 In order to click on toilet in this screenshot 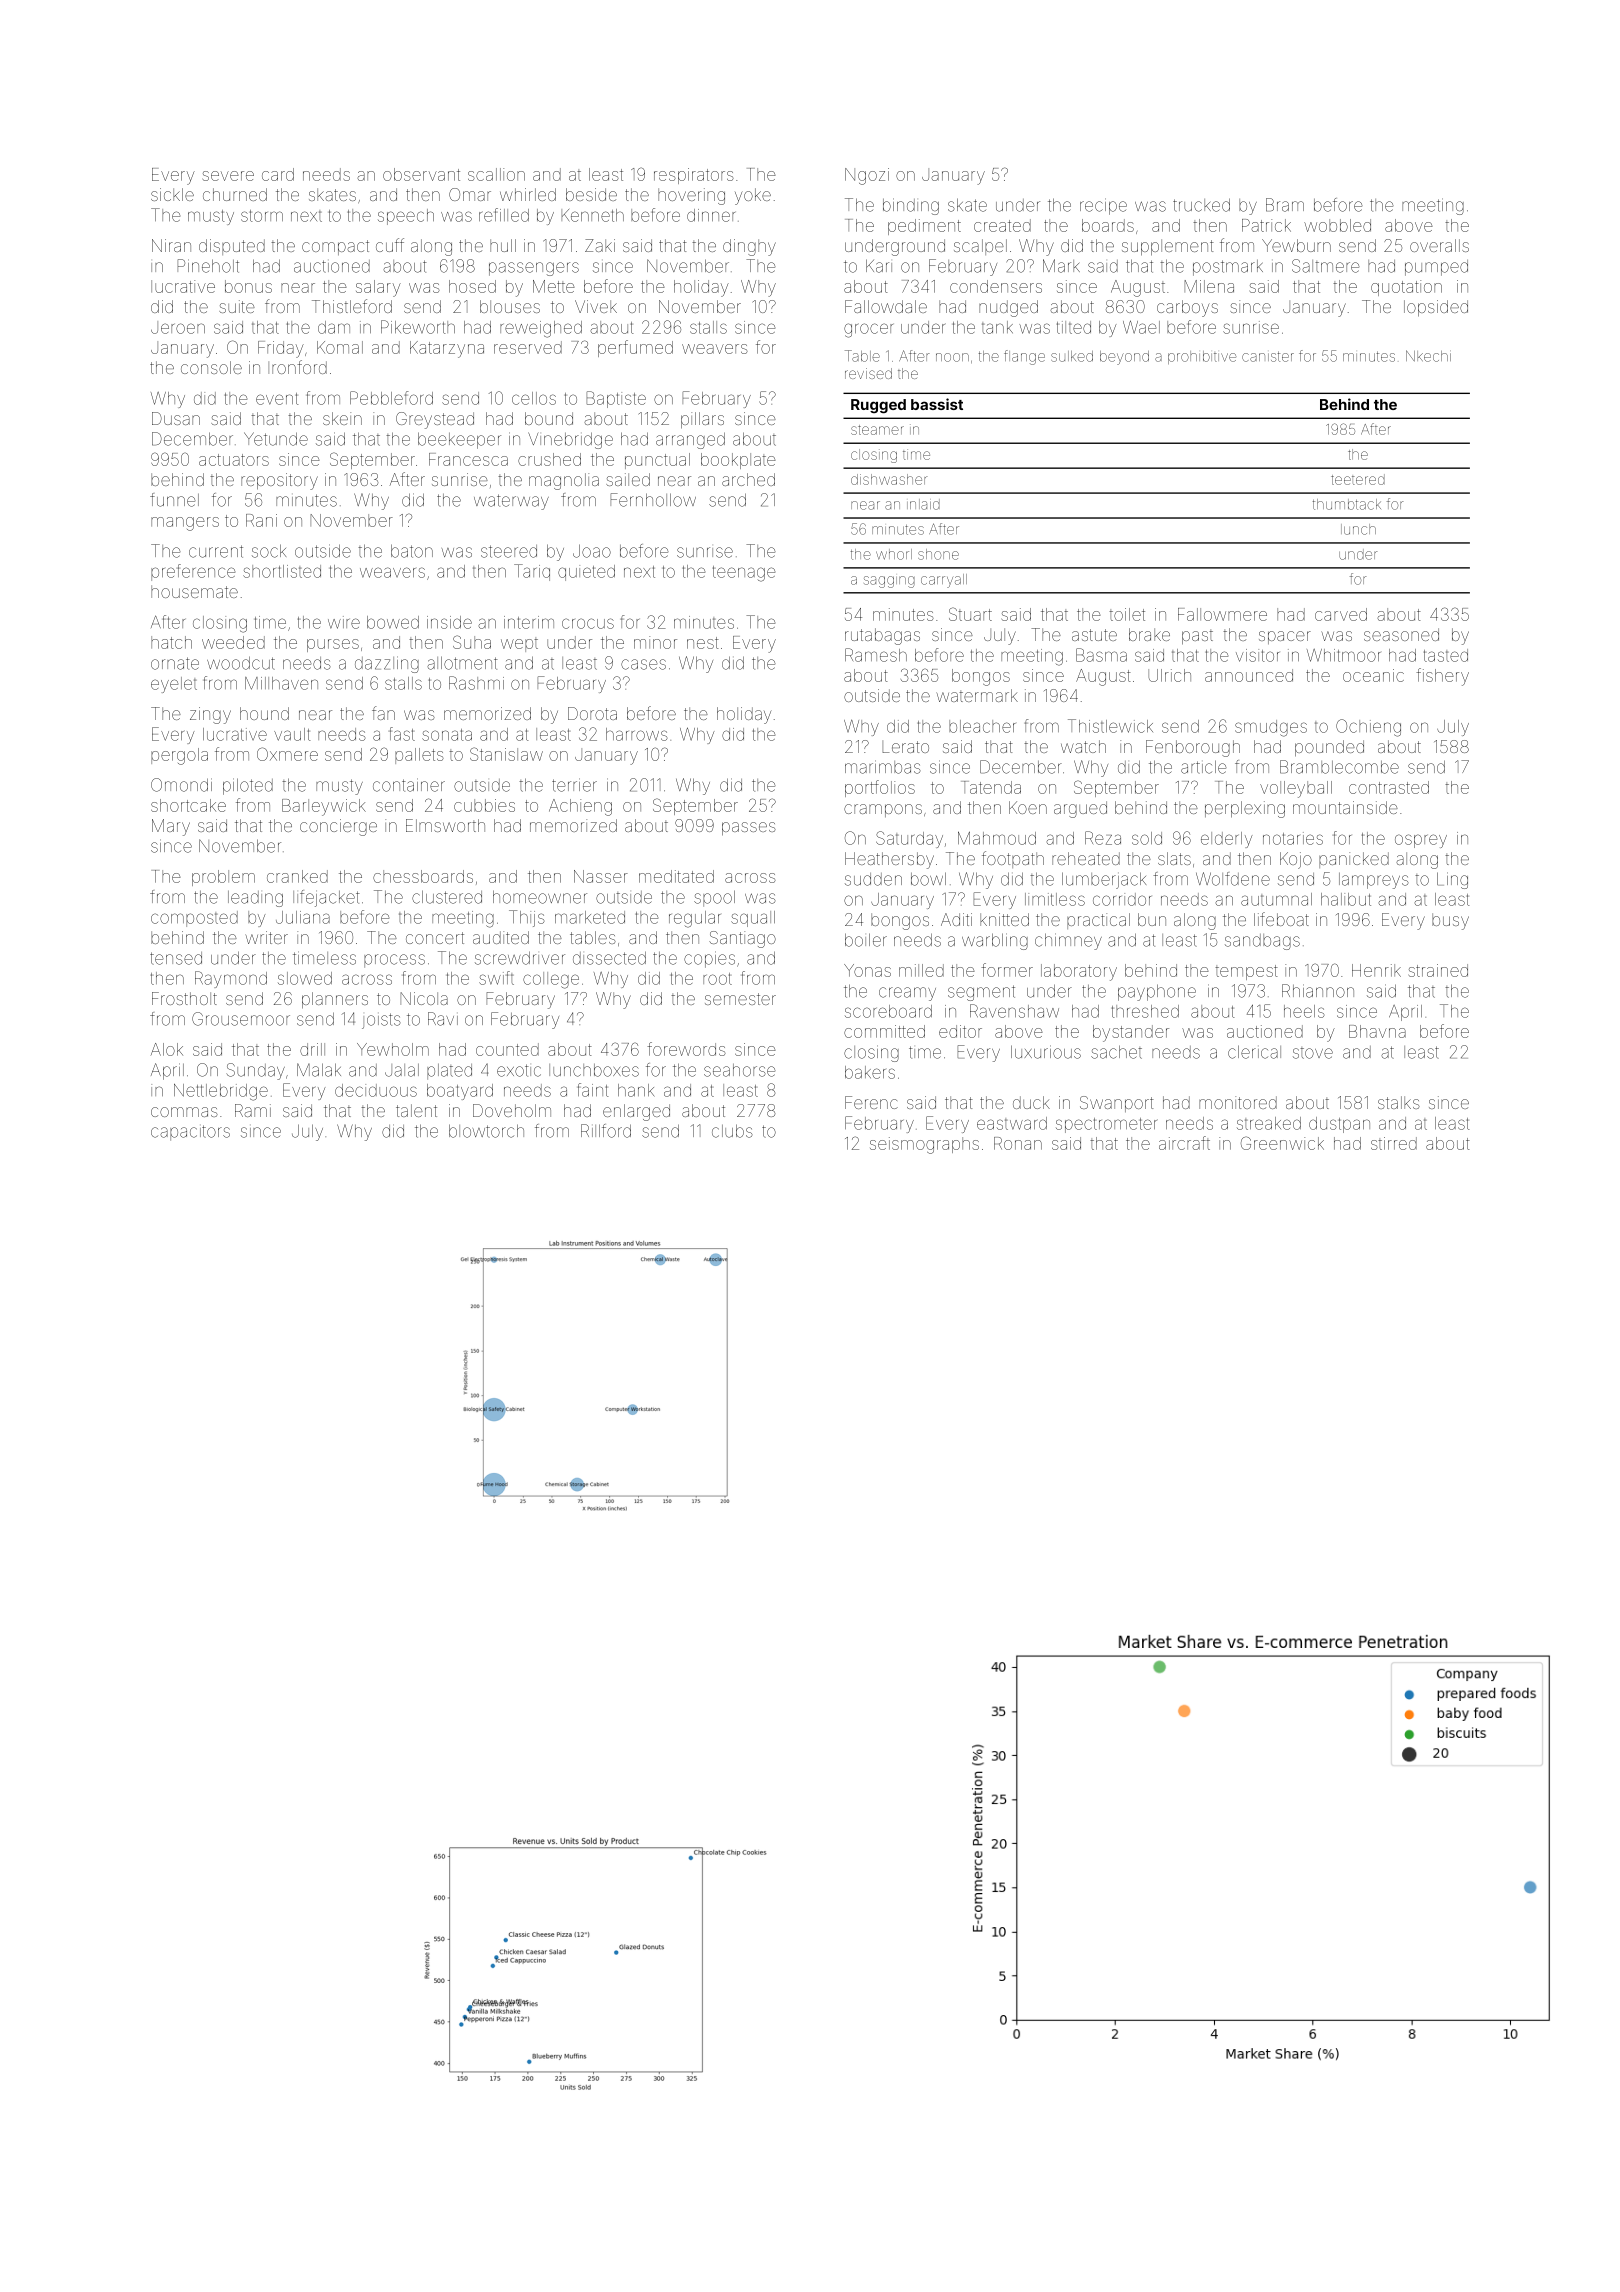, I will do `click(1127, 614)`.
